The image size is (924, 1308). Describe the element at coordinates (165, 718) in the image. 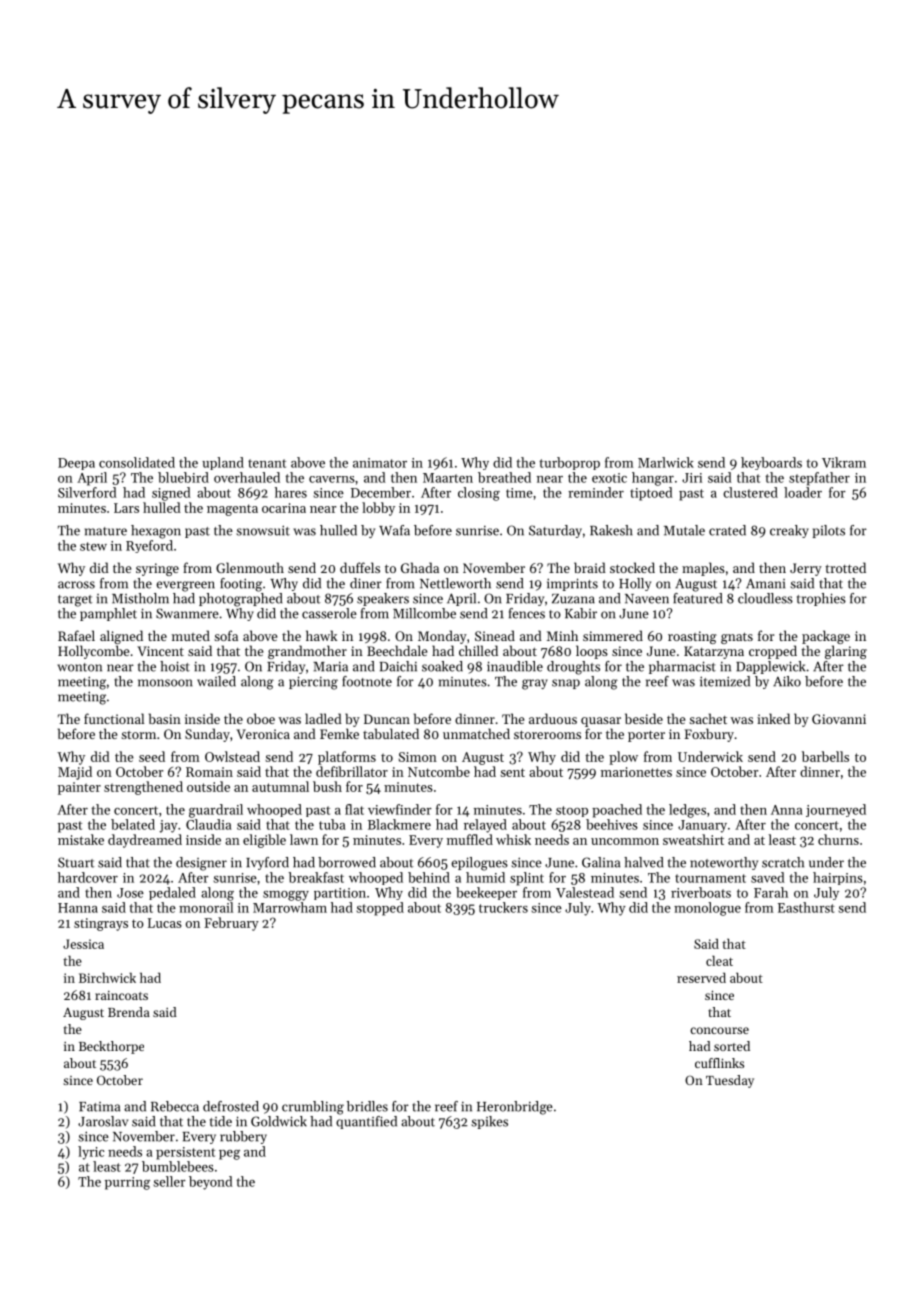

I see `basin` at that location.
